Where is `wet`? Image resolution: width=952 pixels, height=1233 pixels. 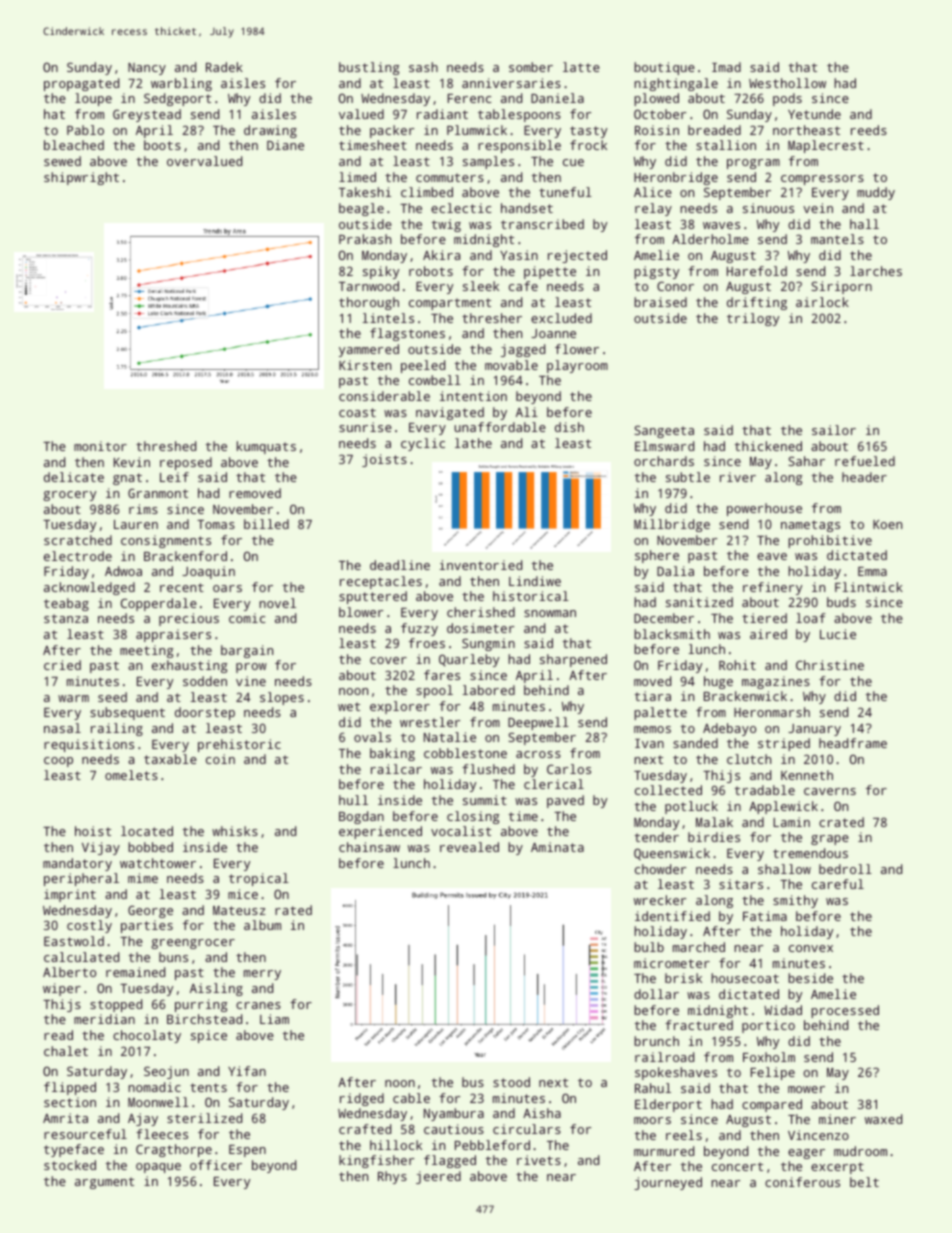 wet is located at coordinates (349, 706).
